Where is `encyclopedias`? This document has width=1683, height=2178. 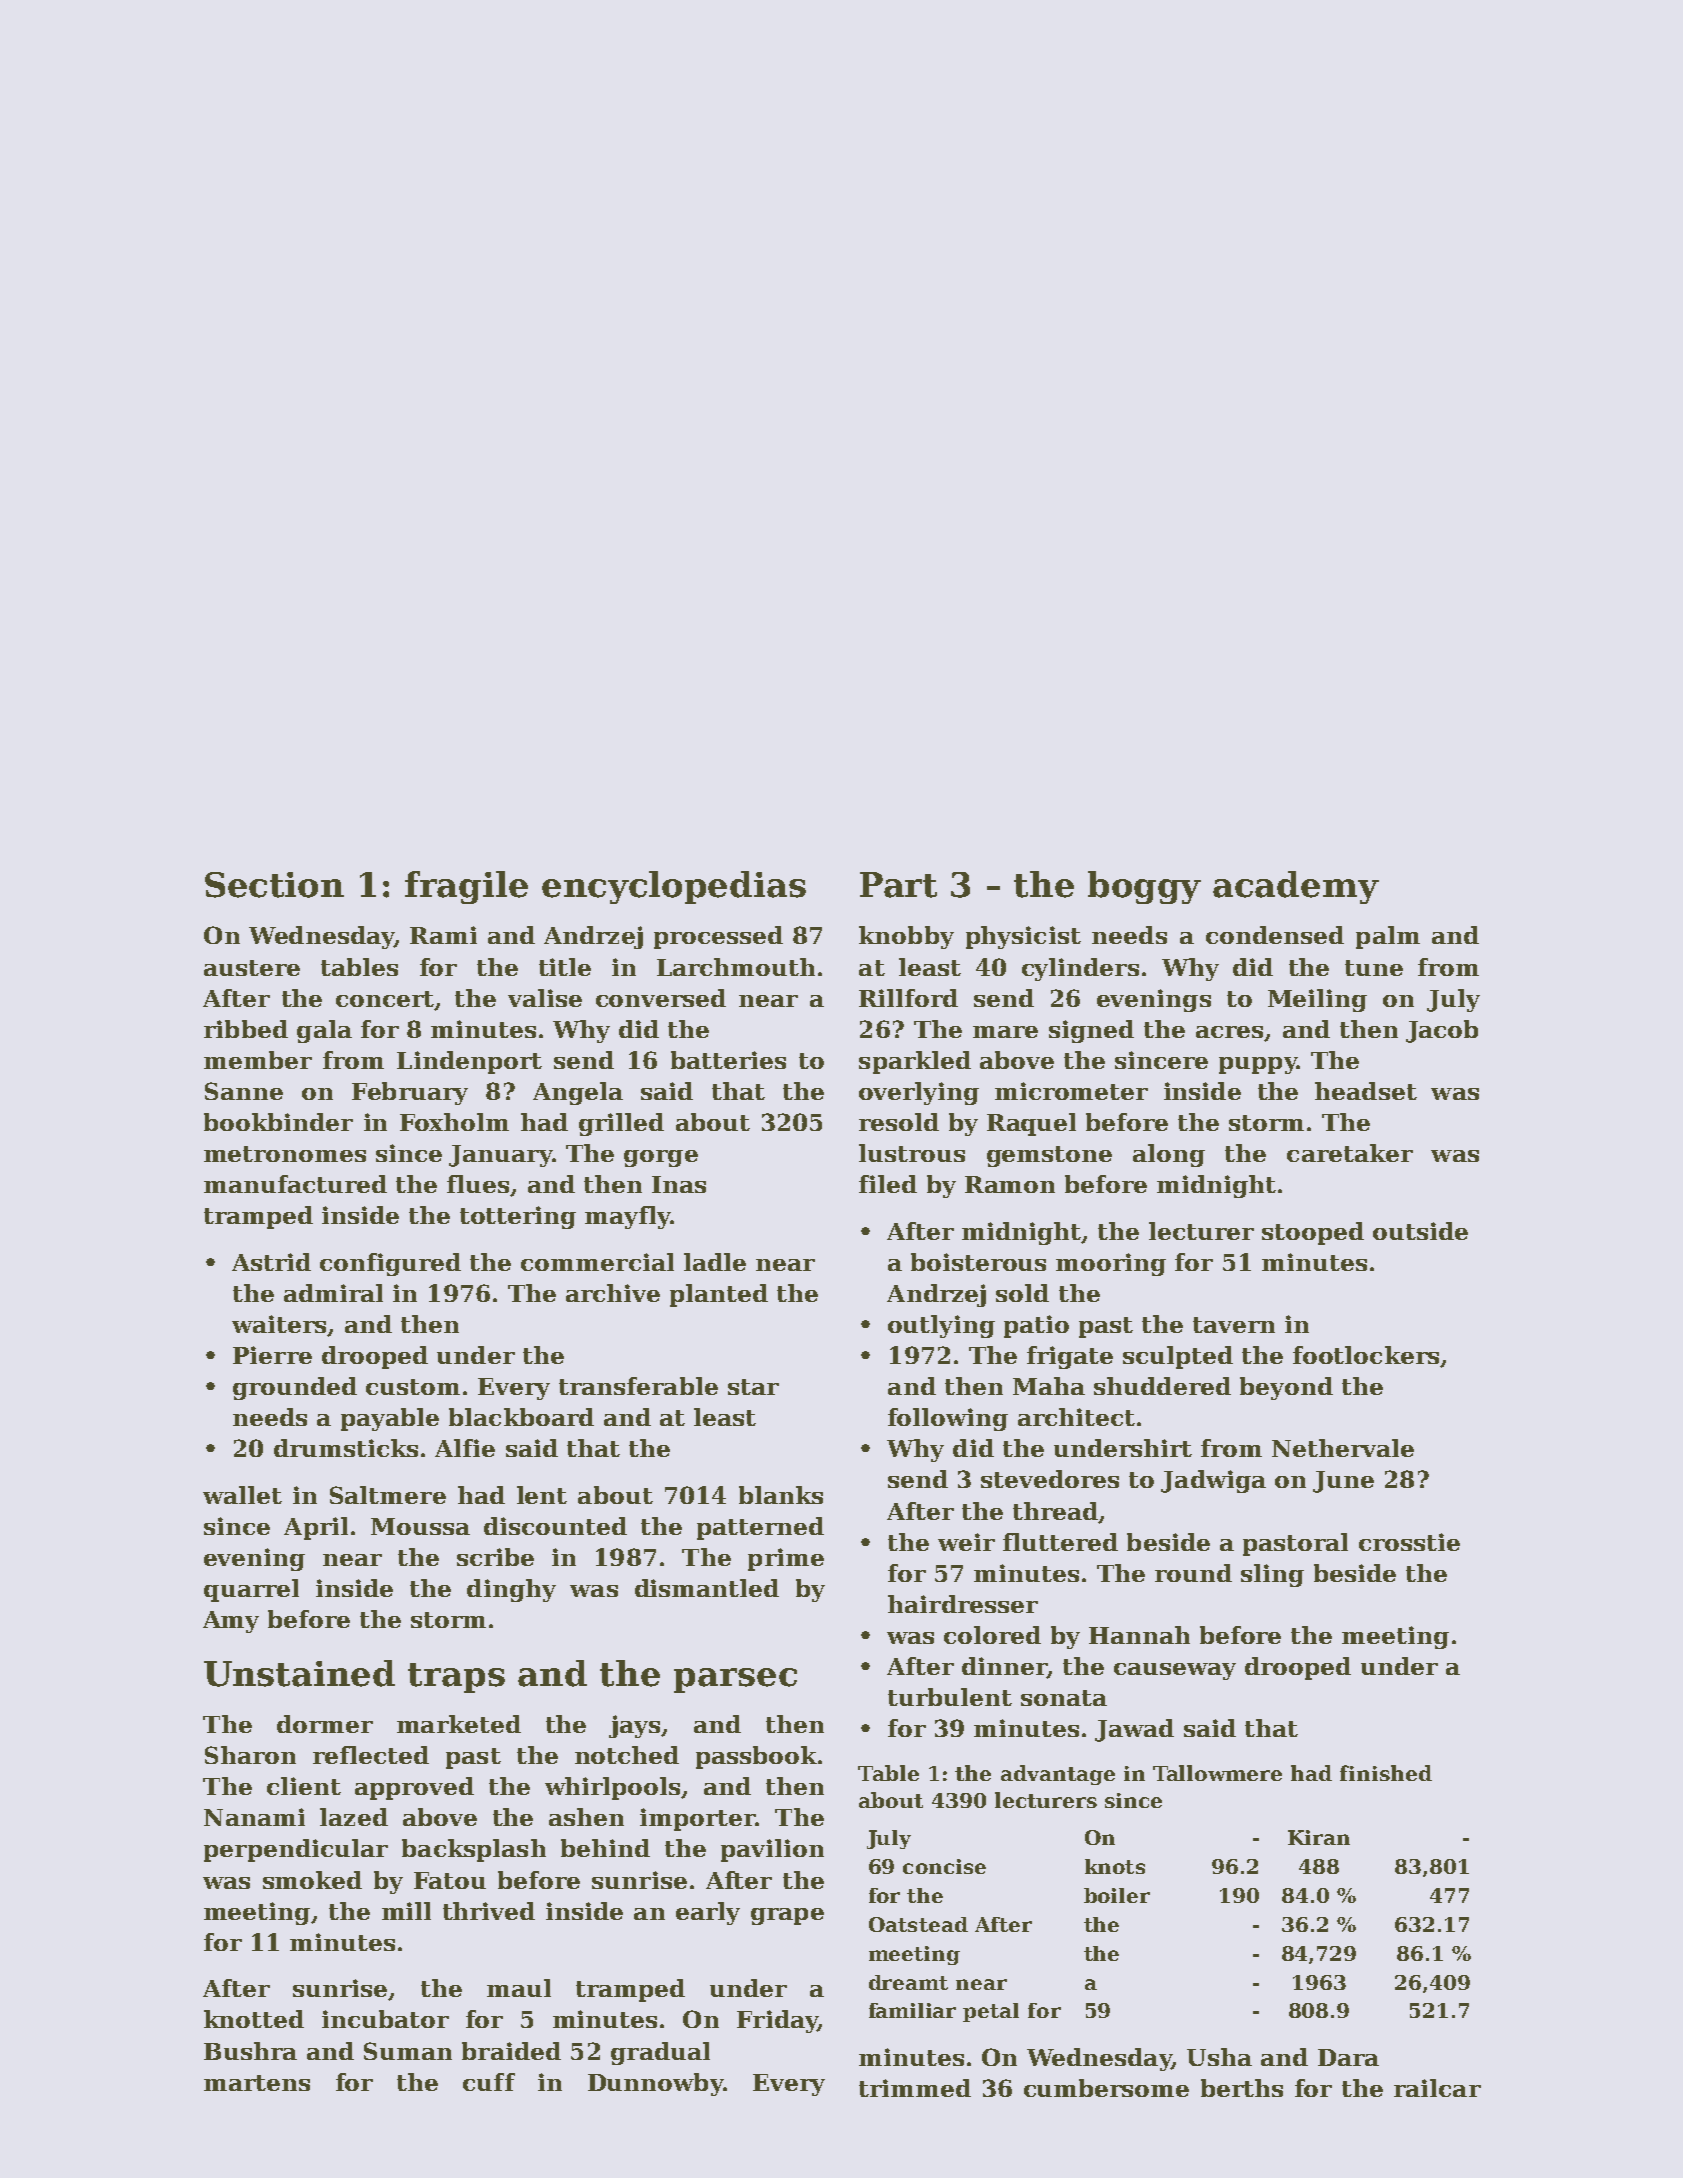 encyclopedias is located at coordinates (674, 887).
